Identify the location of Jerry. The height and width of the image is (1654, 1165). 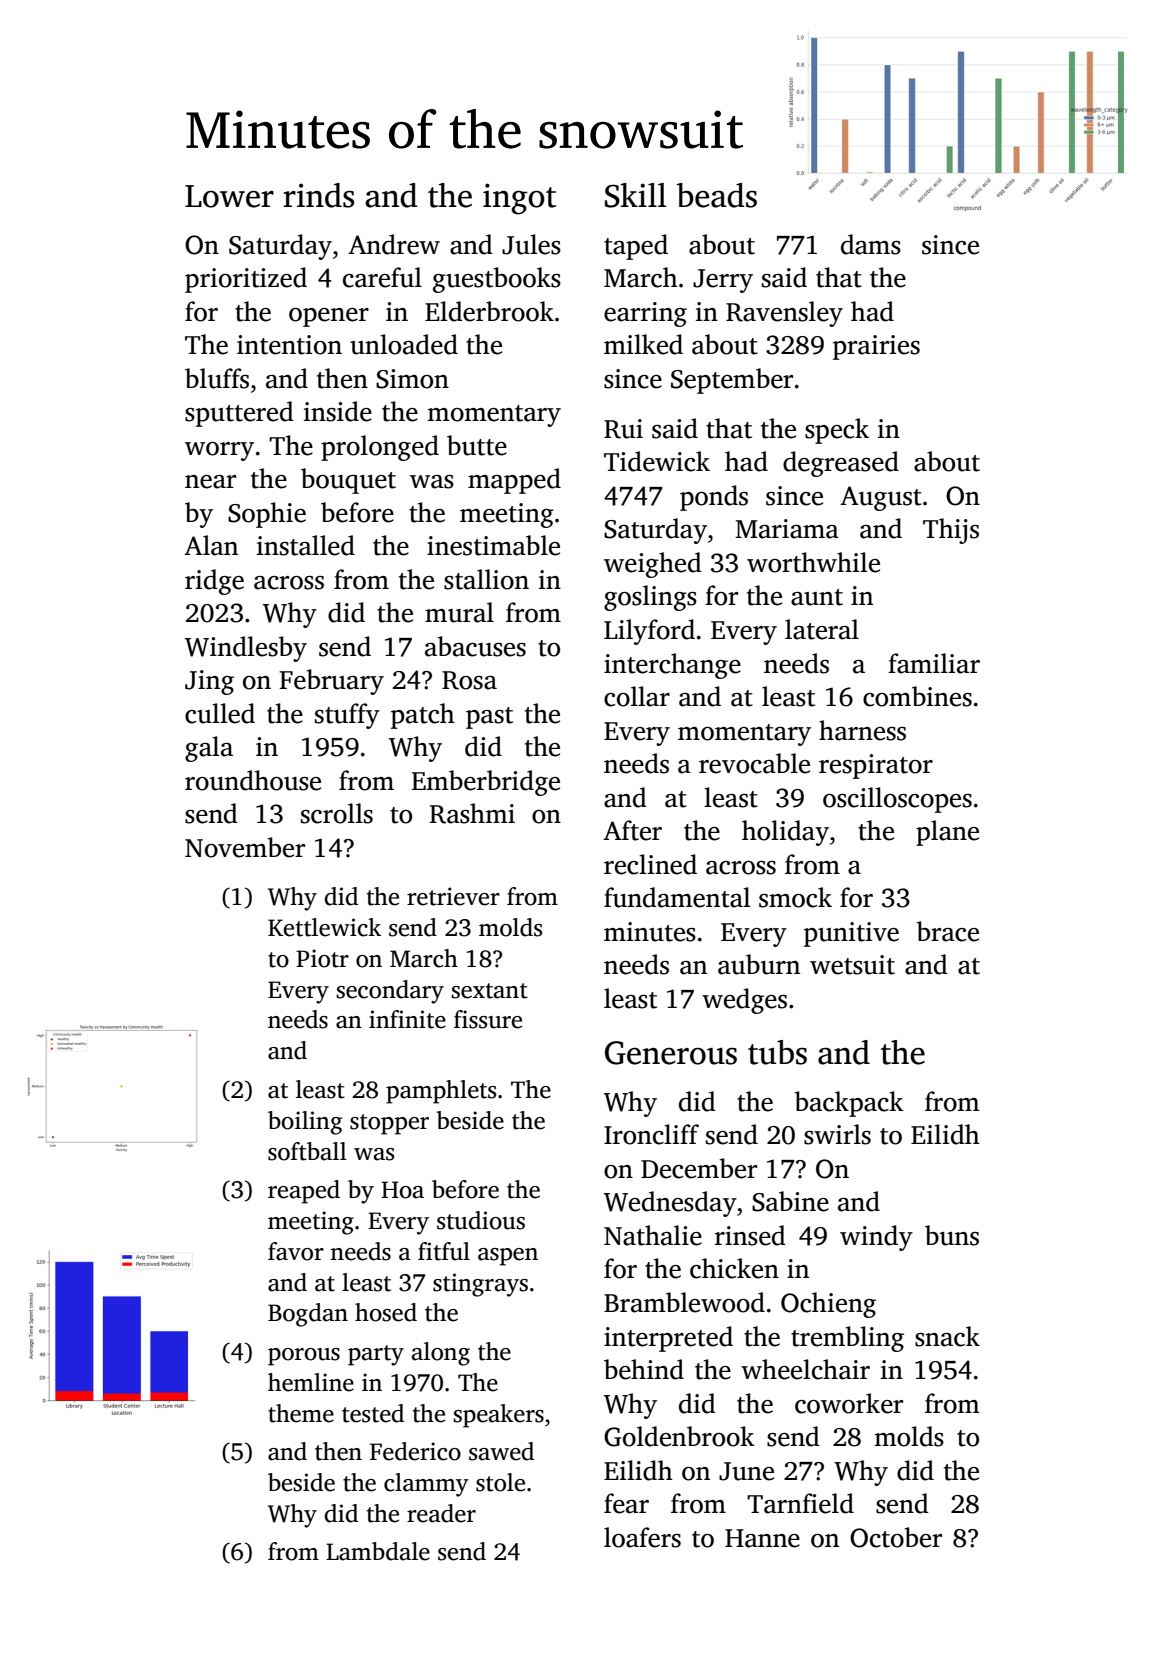
(723, 281).
